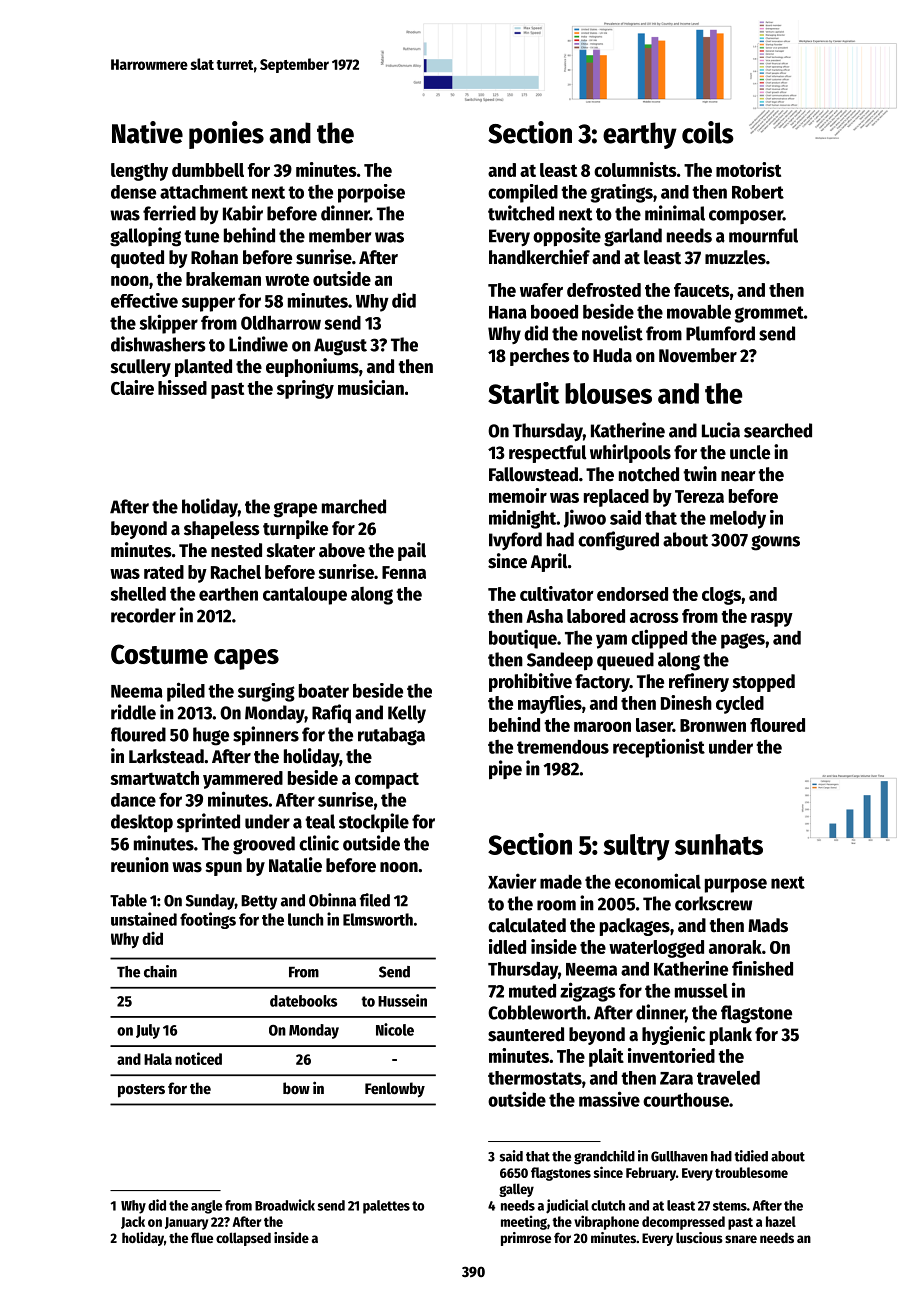 This image has height=1311, width=924. Describe the element at coordinates (140, 865) in the image. I see `reunion` at that location.
